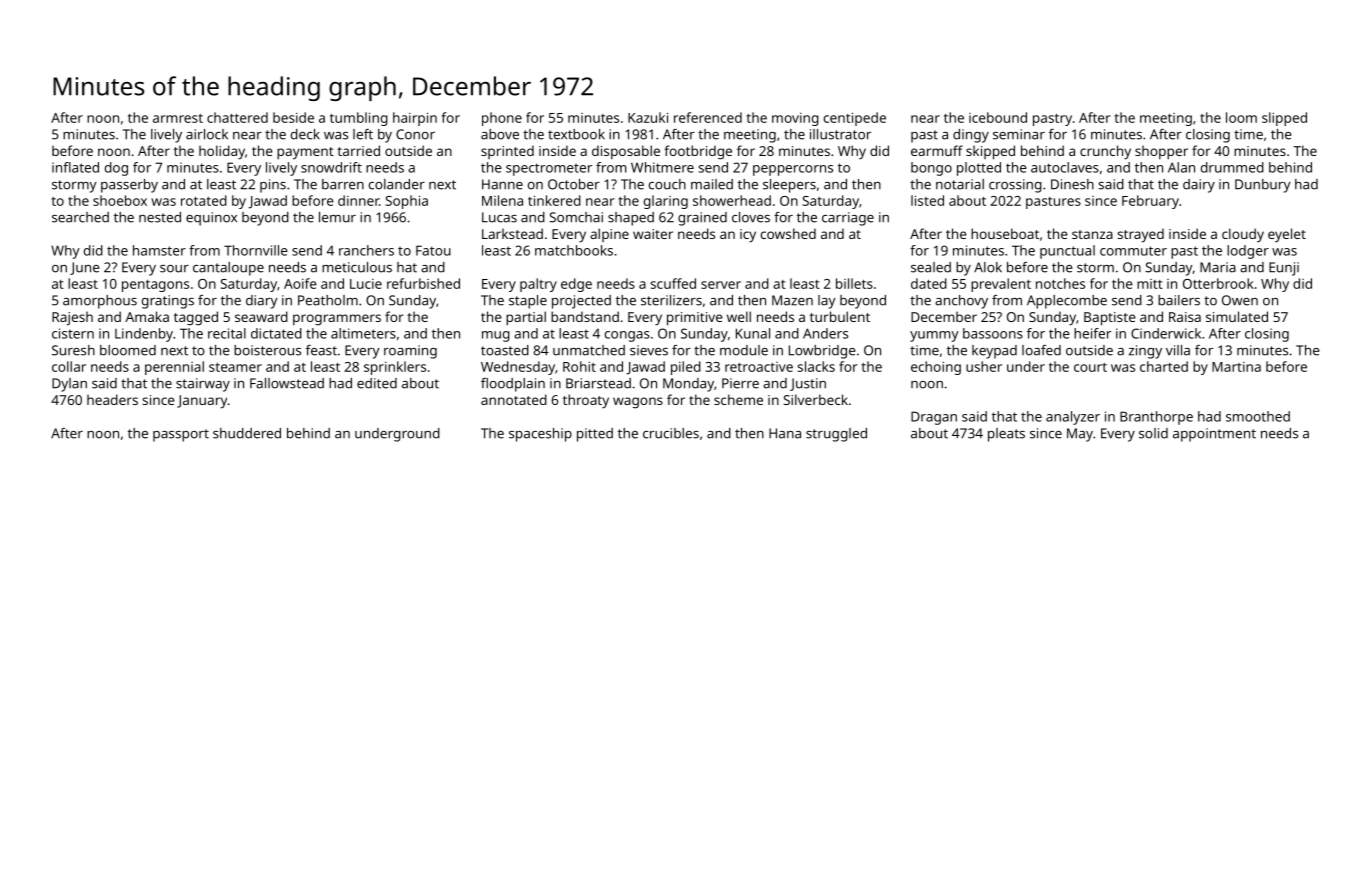 The height and width of the page is (887, 1372). What do you see at coordinates (931, 169) in the page?
I see `bongo` at bounding box center [931, 169].
